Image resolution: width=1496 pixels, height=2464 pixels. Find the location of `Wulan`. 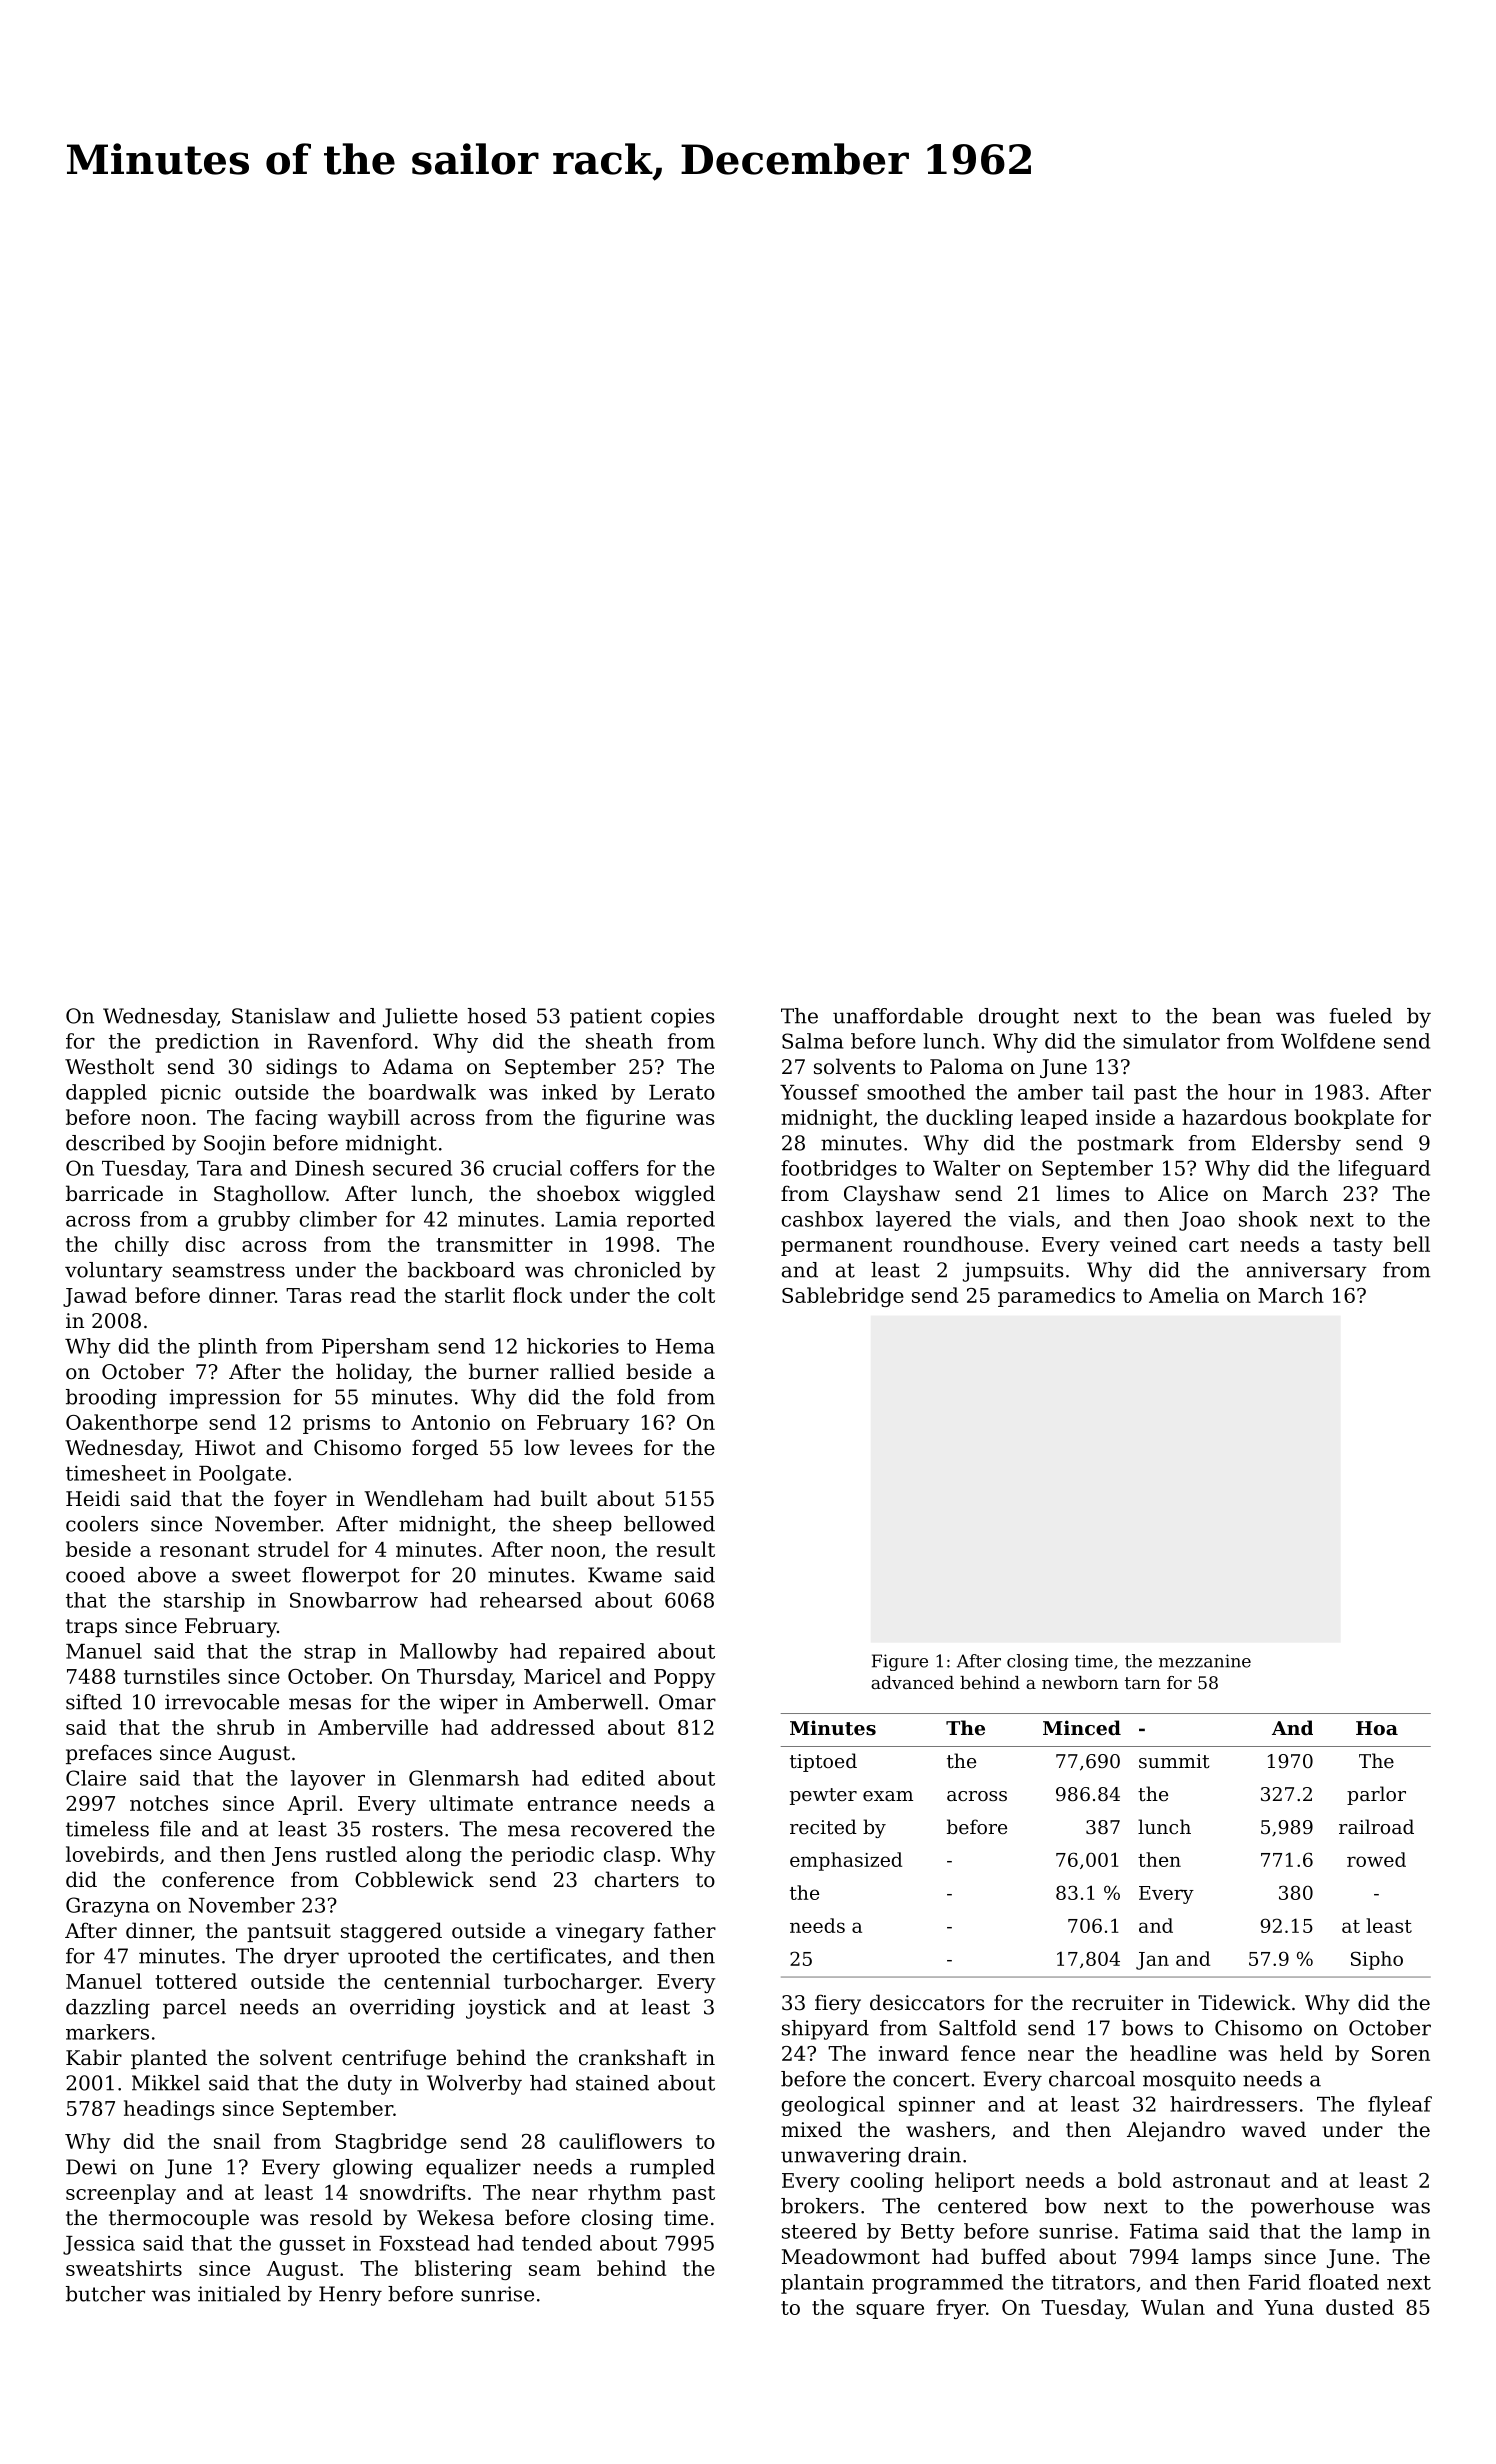

Wulan is located at coordinates (1173, 2307).
